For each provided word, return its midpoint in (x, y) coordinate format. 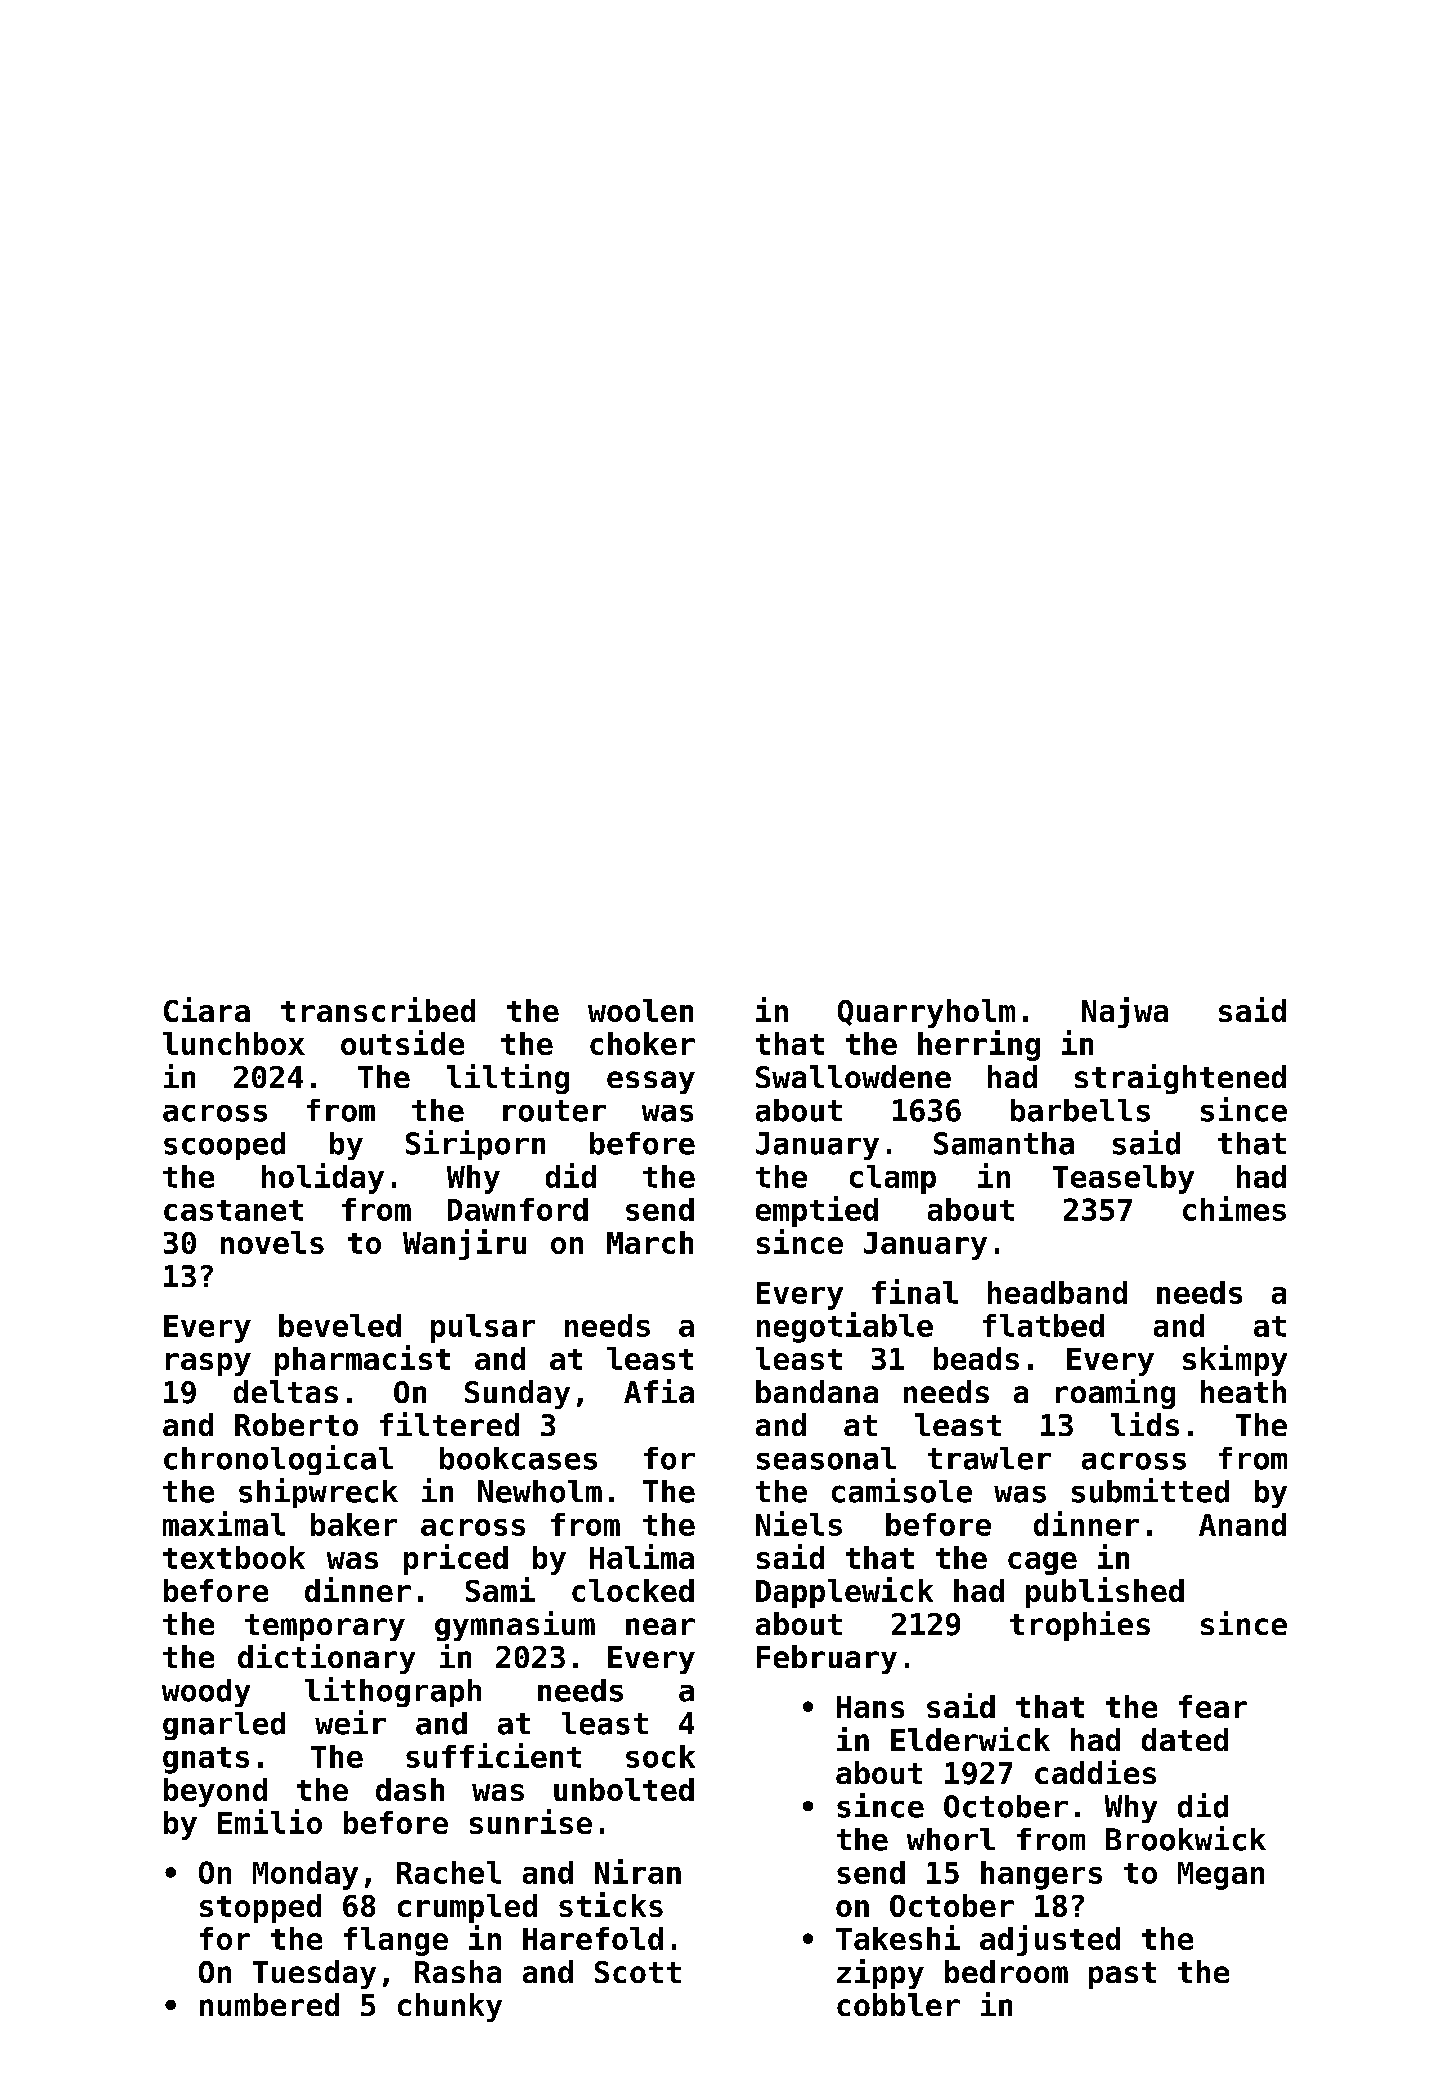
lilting (508, 1079)
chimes (1234, 1208)
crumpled (467, 1908)
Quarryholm (926, 1013)
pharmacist (362, 1360)
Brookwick (1186, 1838)
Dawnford (518, 1209)
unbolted (624, 1789)
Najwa (1125, 1012)
